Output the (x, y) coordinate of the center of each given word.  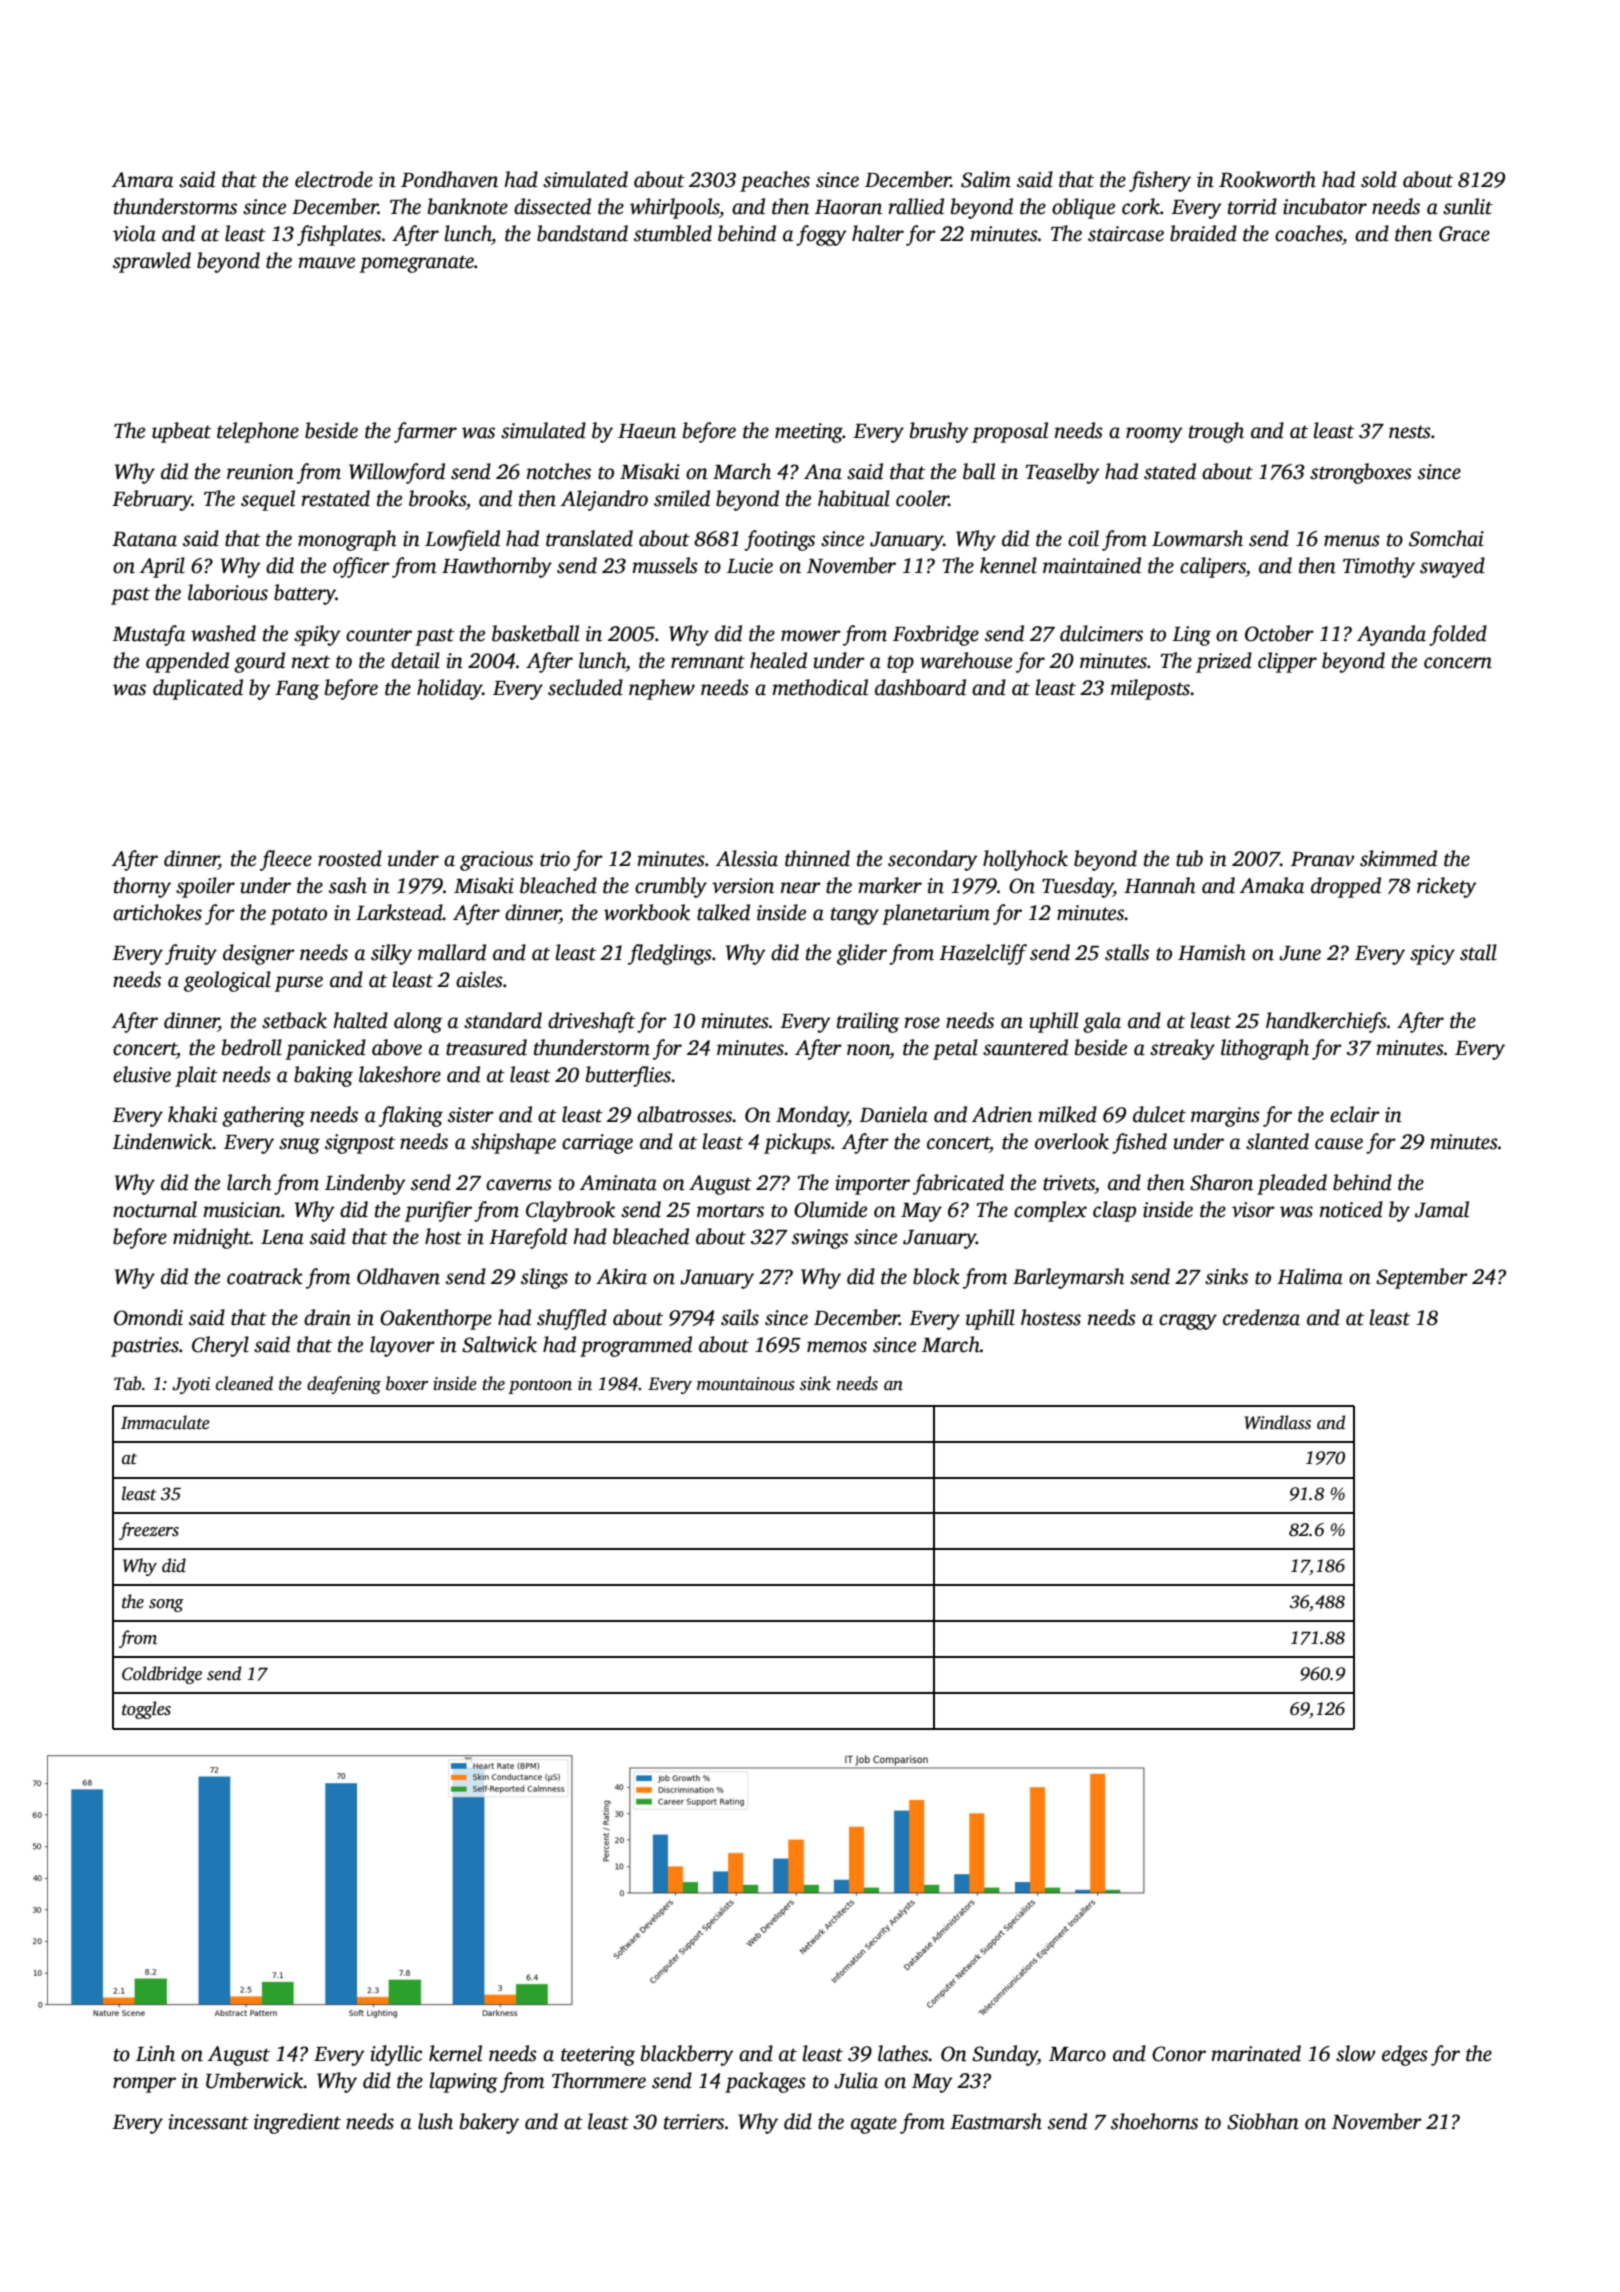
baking (323, 1076)
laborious (228, 592)
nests (1410, 432)
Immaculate (165, 1422)
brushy (939, 432)
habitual (854, 498)
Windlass (1278, 1422)
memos (837, 1347)
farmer (425, 432)
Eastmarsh (996, 2121)
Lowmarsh (1197, 538)
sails (740, 1317)
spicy (1432, 955)
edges (1405, 2055)
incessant (208, 2122)
